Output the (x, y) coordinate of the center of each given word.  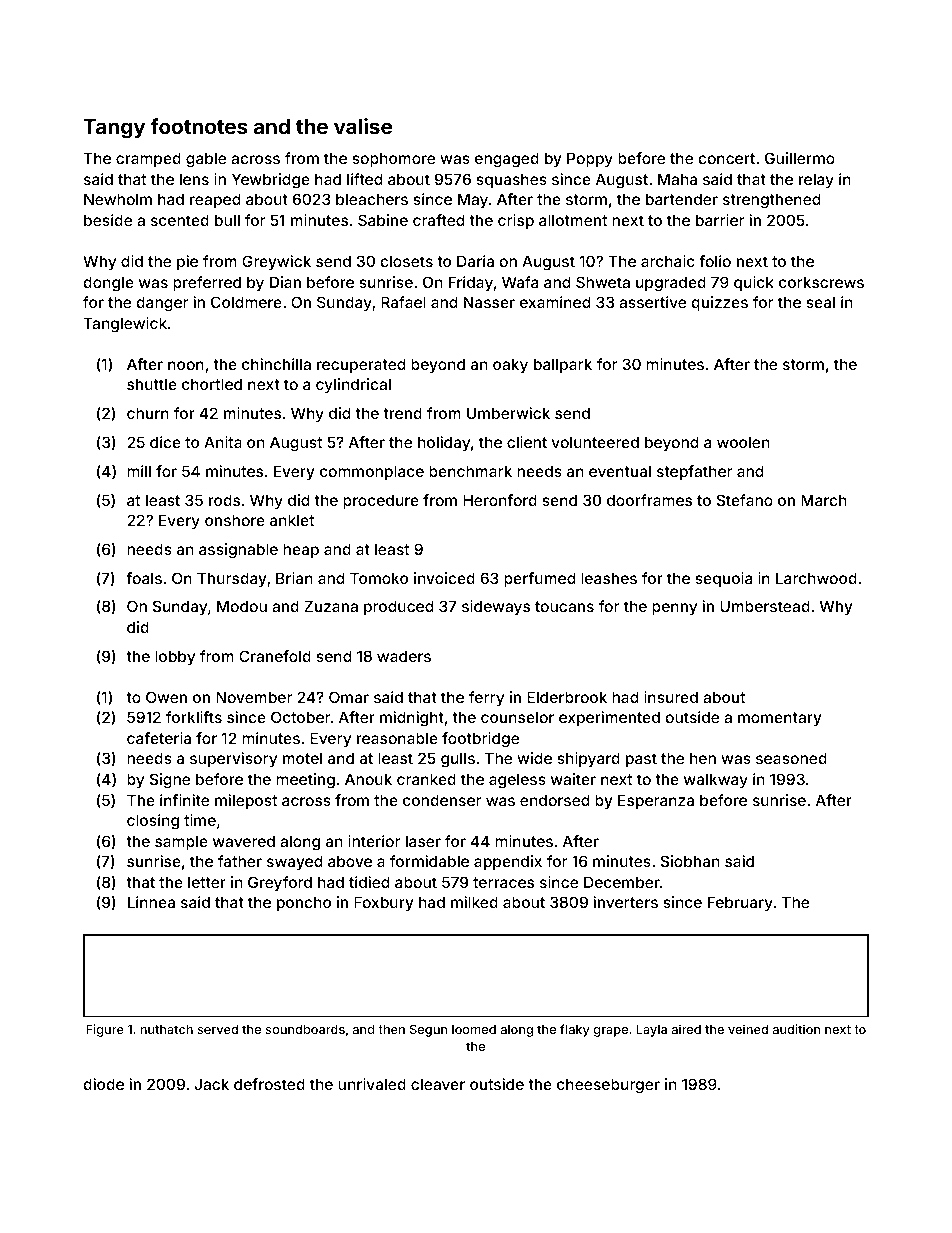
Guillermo (800, 158)
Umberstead (765, 606)
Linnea (151, 902)
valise (363, 126)
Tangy (114, 129)
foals (144, 578)
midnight (412, 719)
